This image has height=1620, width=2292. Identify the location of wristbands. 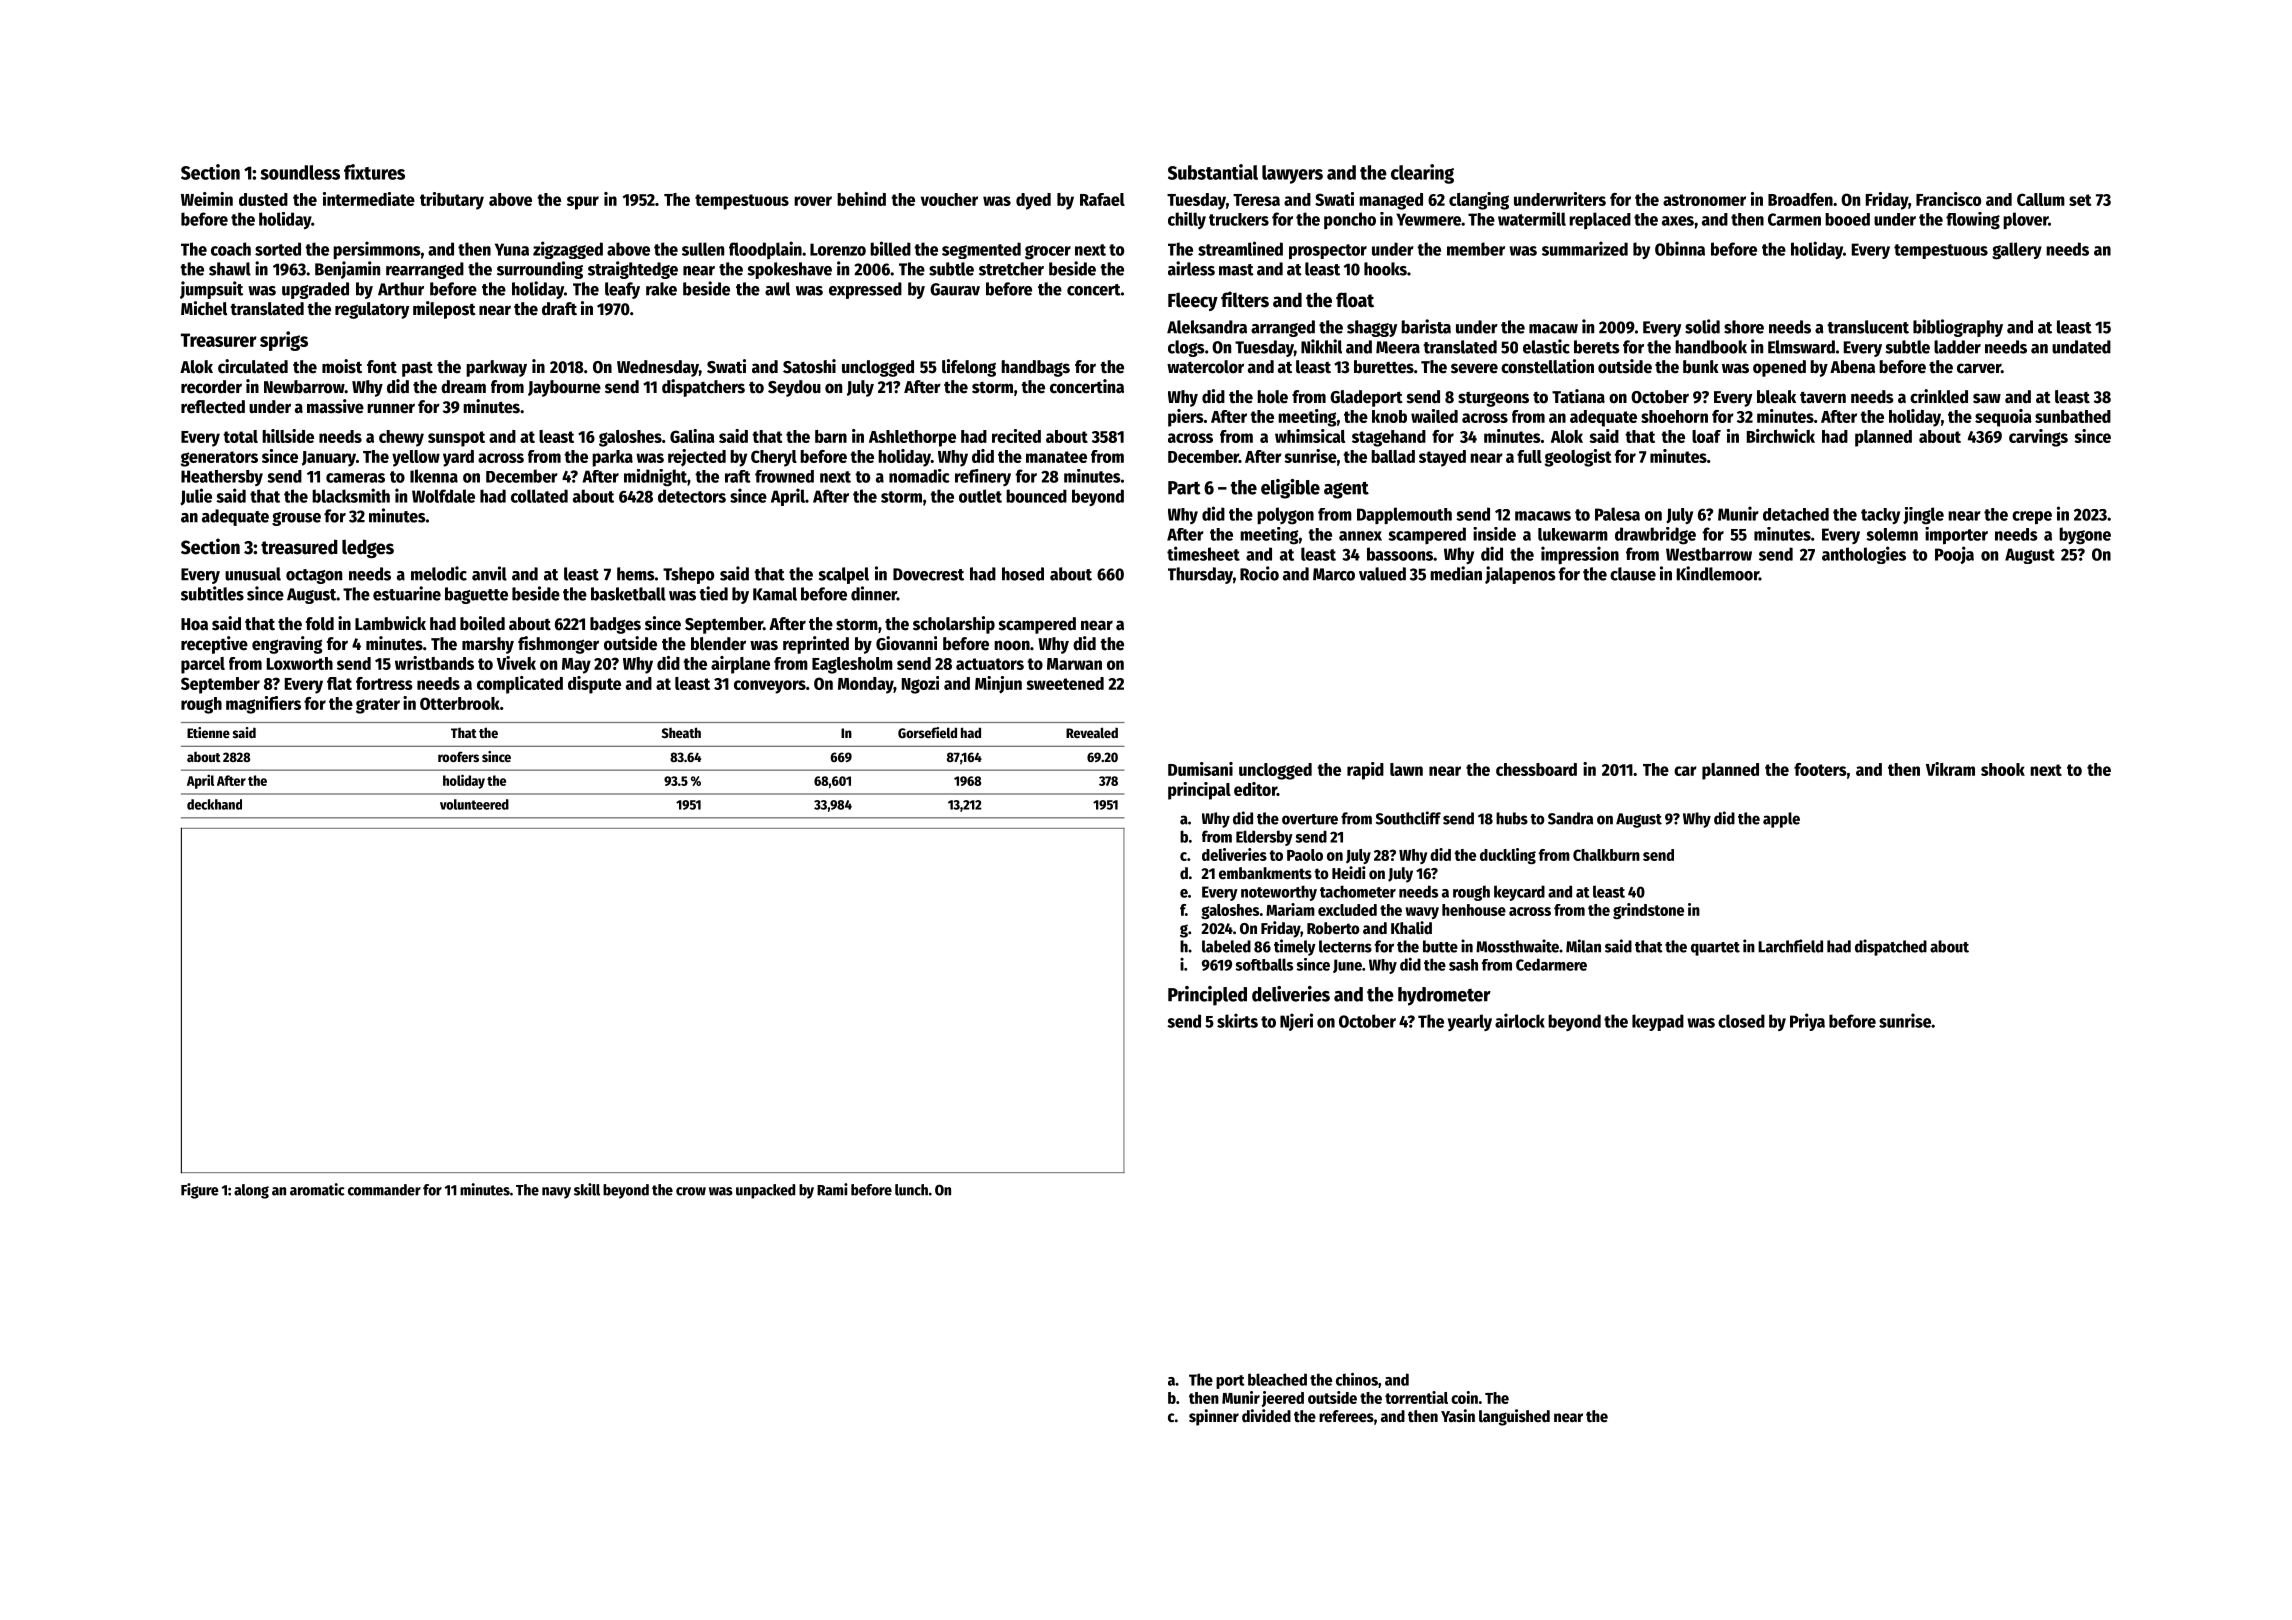
(434, 663).
